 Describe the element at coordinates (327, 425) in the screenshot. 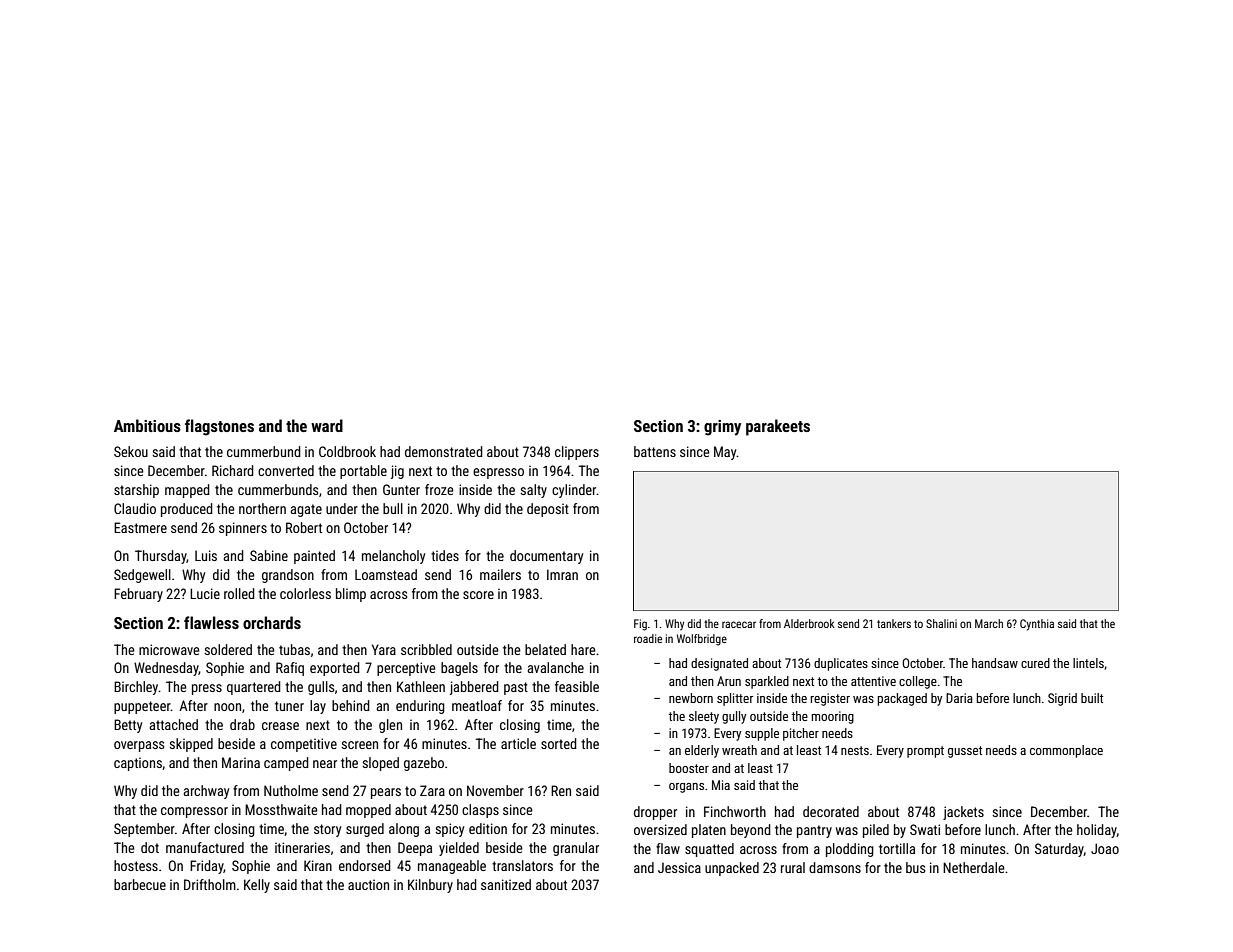

I see `ward` at that location.
